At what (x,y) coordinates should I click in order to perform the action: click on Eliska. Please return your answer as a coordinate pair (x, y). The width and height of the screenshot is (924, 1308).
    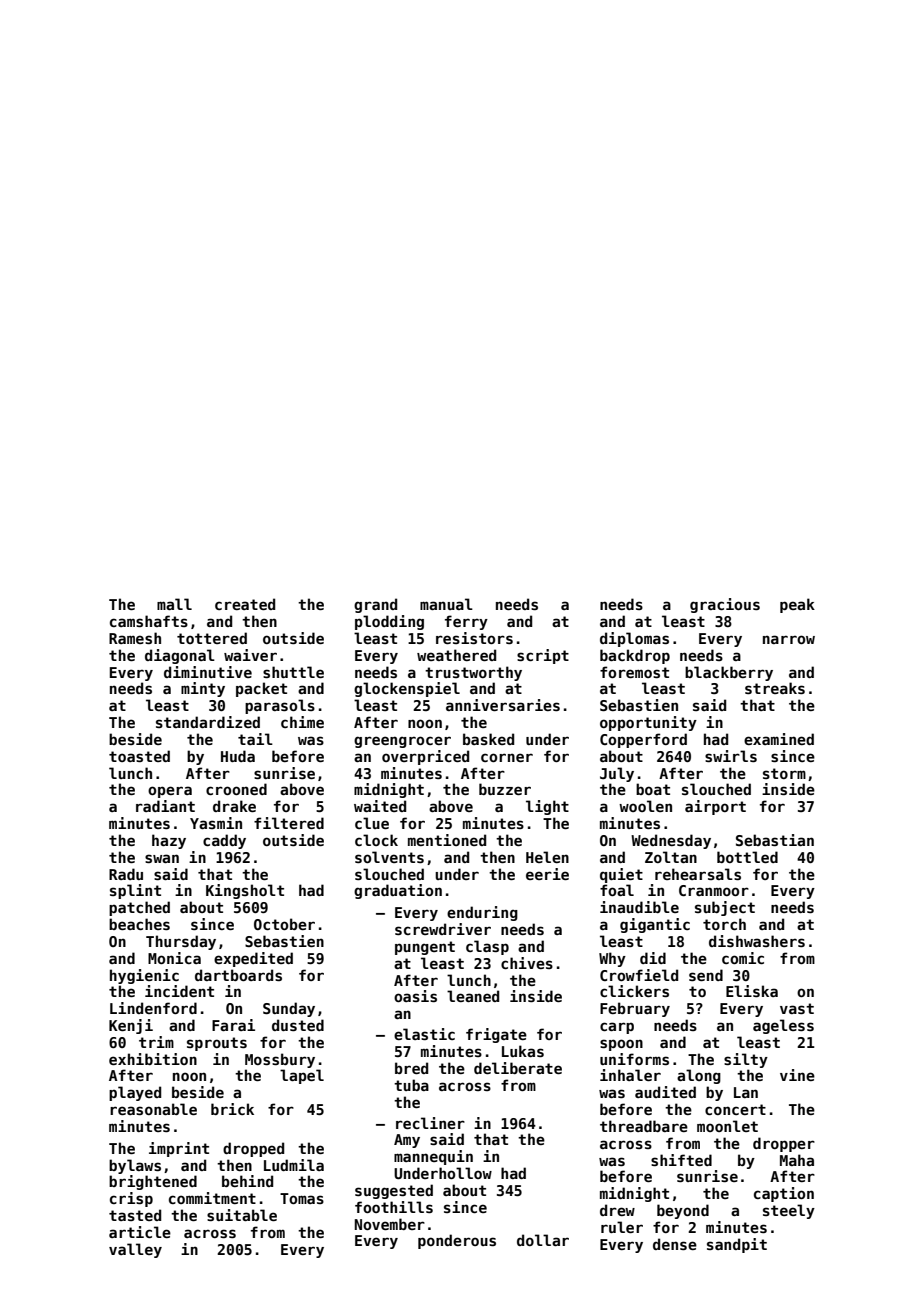
    Looking at the image, I should click on (752, 991).
